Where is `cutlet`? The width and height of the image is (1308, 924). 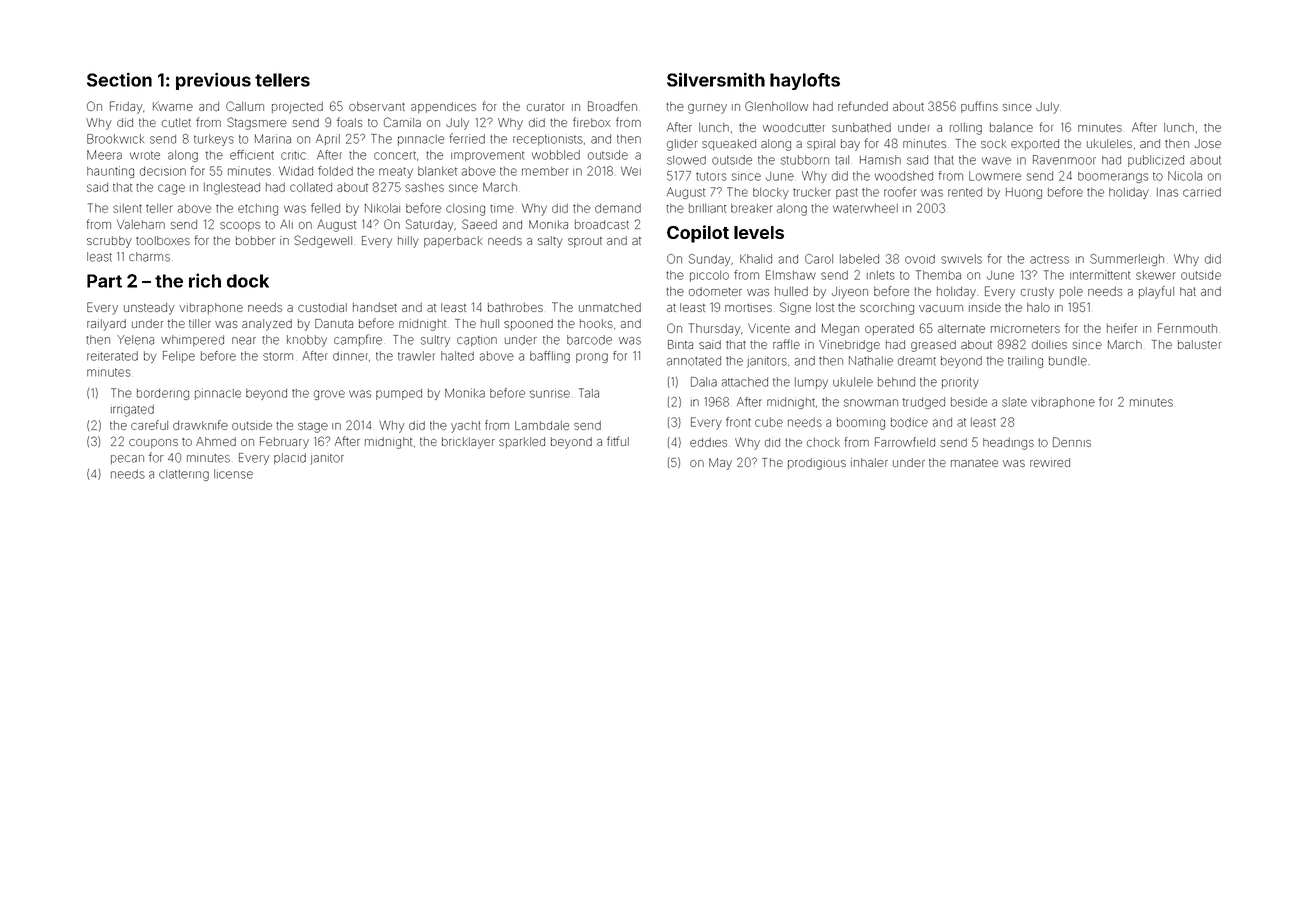
cutlet is located at coordinates (176, 122).
